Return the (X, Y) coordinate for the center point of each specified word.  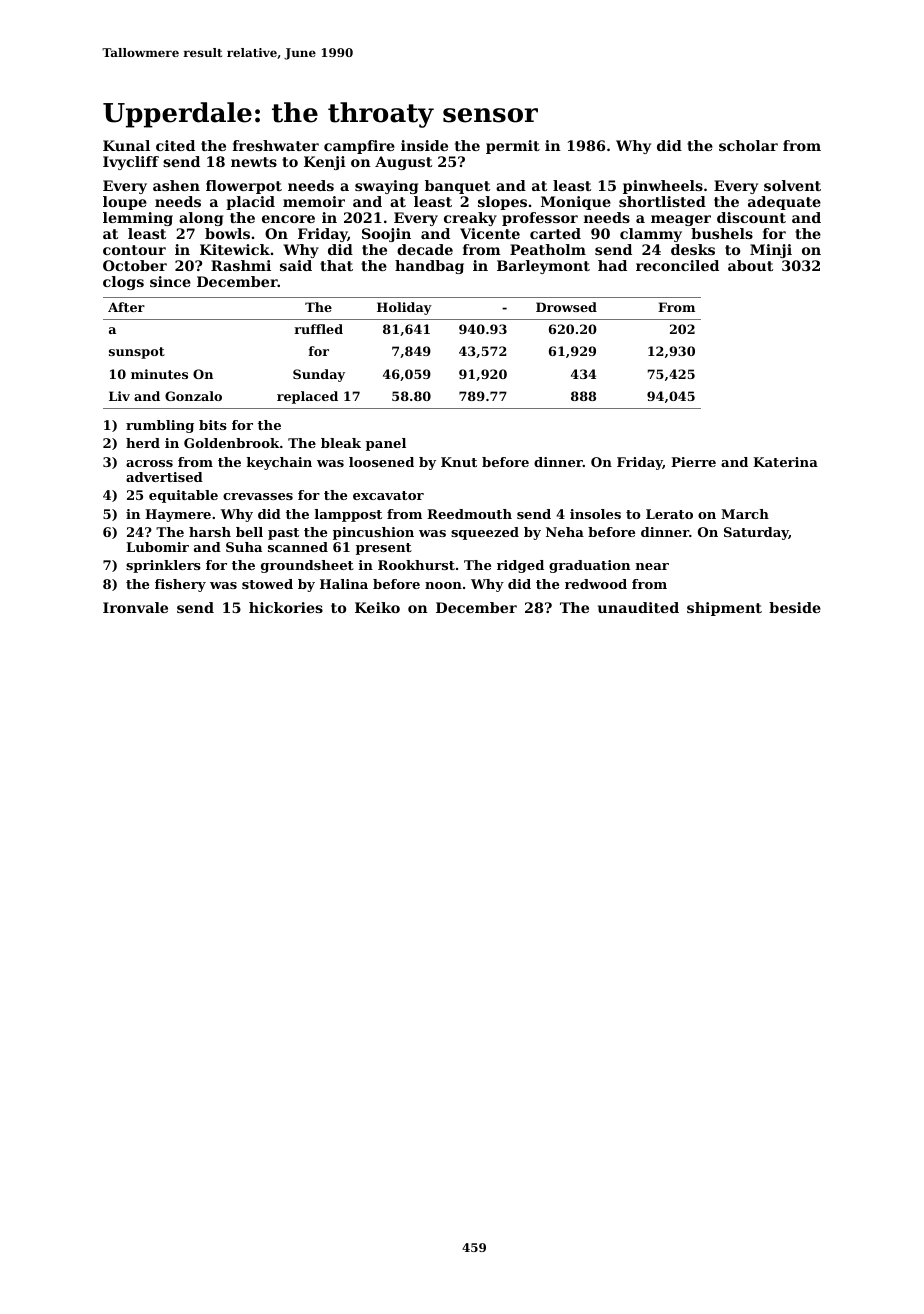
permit (513, 147)
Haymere (178, 515)
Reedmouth (469, 514)
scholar (748, 145)
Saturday (756, 533)
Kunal (126, 145)
